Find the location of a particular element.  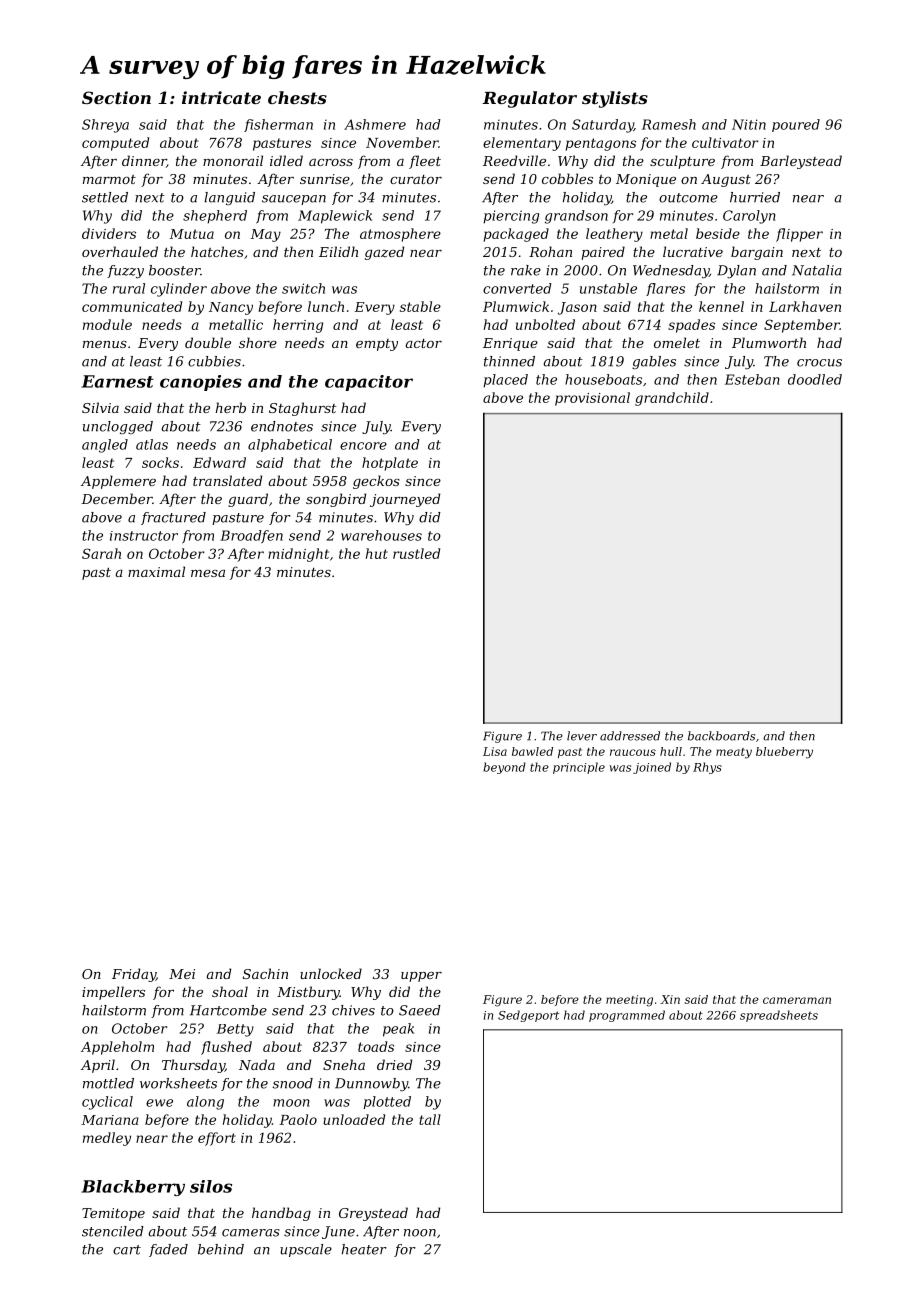

overhauled is located at coordinates (120, 251).
